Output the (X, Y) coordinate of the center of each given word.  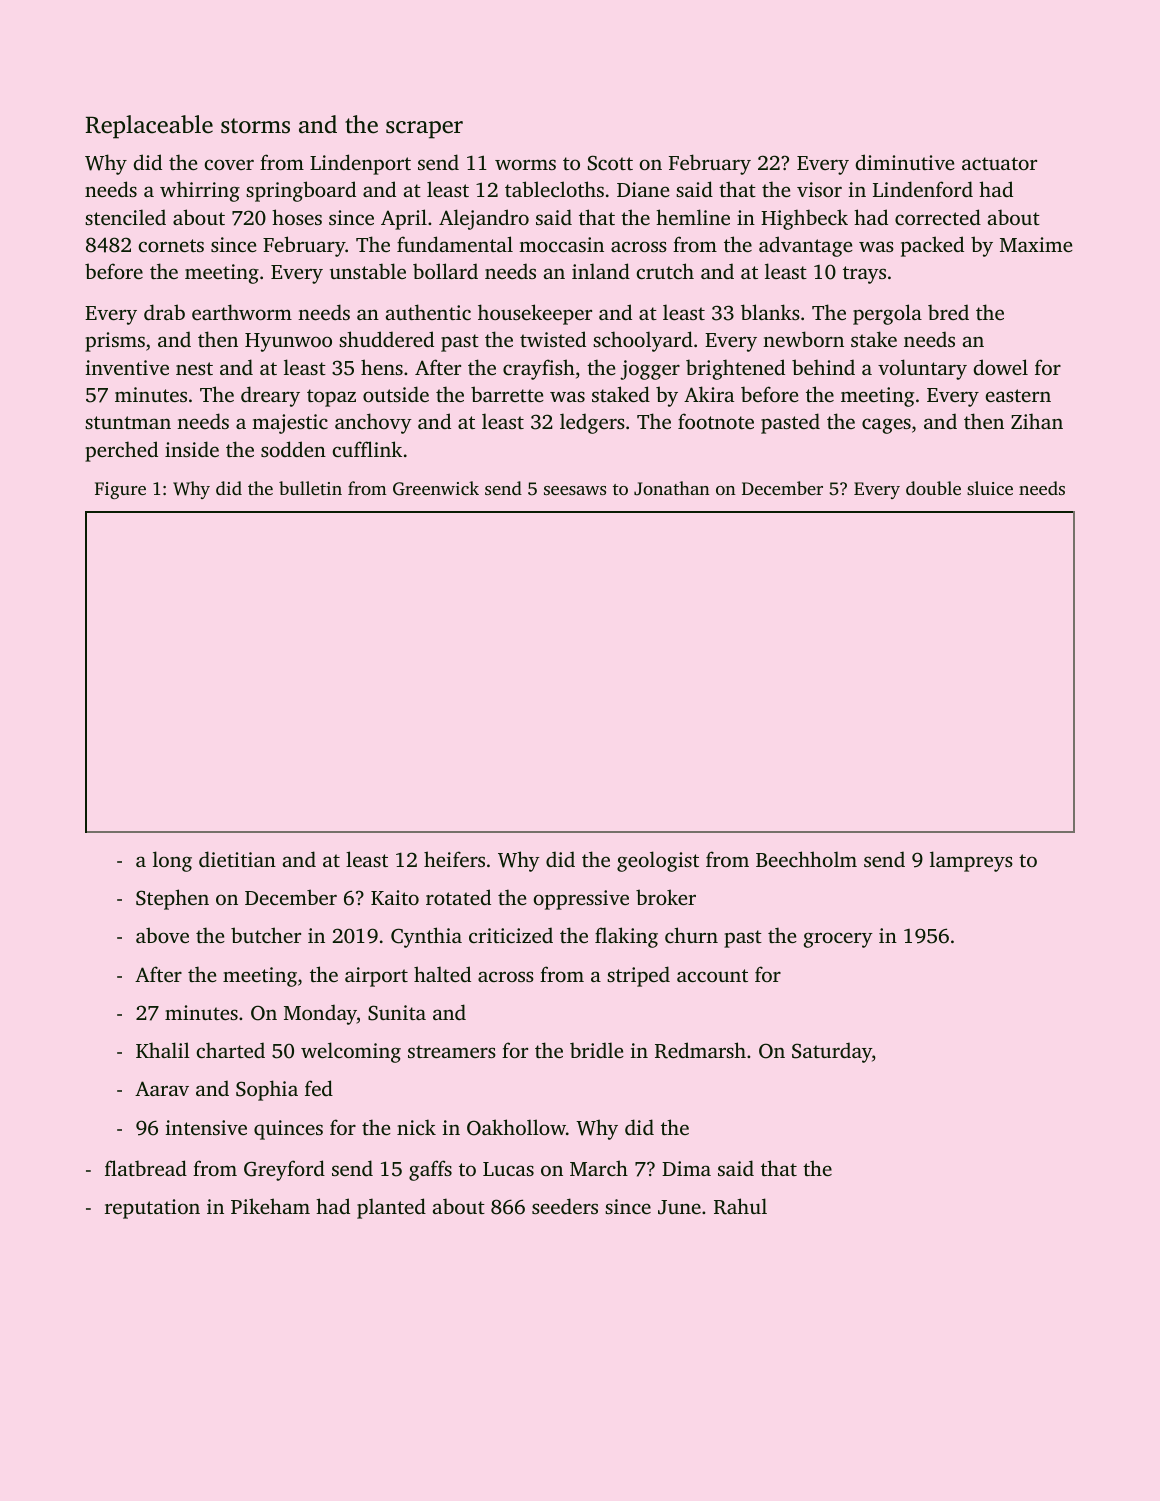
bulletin (310, 488)
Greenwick (436, 488)
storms (255, 126)
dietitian (237, 859)
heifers (454, 859)
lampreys (971, 861)
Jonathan (672, 488)
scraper (424, 130)
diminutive (905, 162)
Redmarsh (700, 1050)
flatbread (146, 1168)
